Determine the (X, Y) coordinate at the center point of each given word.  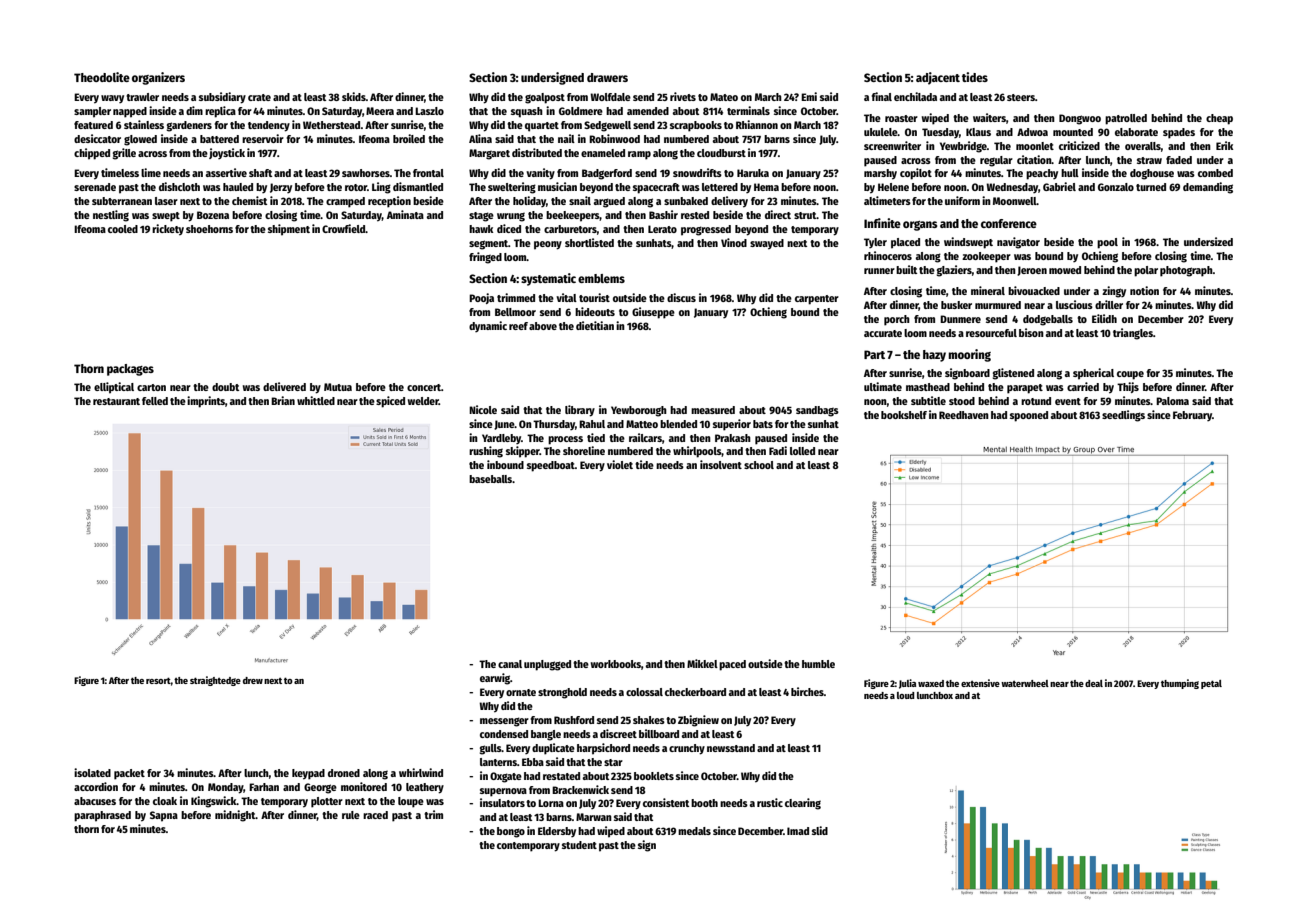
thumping (1180, 684)
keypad (308, 774)
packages (130, 370)
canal (510, 664)
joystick (227, 153)
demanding (1208, 188)
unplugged (547, 665)
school (759, 465)
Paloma (1172, 401)
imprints (206, 402)
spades (1179, 133)
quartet (542, 127)
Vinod (734, 242)
